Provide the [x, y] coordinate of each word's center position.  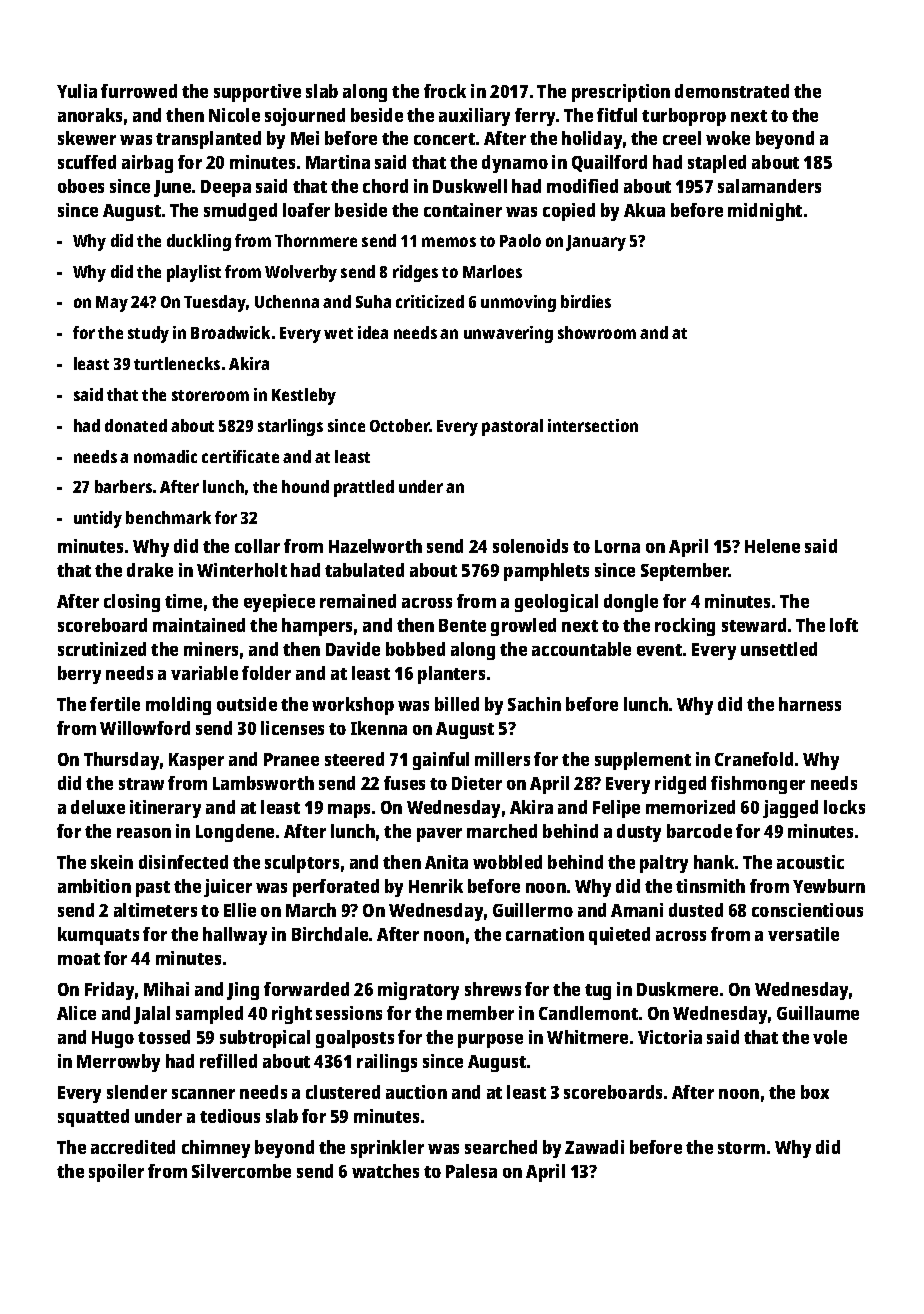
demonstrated [732, 91]
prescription [621, 93]
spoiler [116, 1173]
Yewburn [829, 886]
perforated [336, 888]
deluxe [98, 807]
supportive [257, 93]
